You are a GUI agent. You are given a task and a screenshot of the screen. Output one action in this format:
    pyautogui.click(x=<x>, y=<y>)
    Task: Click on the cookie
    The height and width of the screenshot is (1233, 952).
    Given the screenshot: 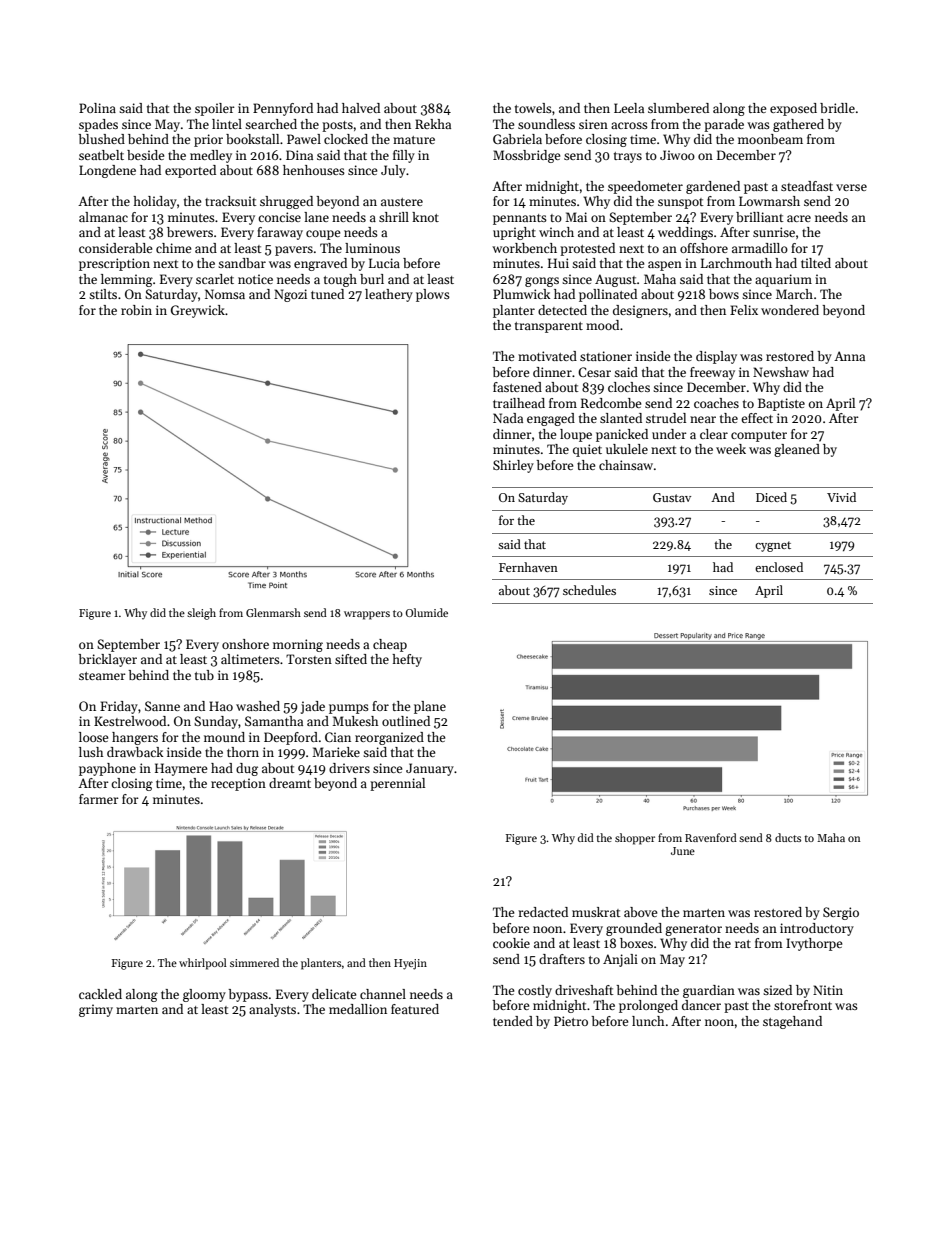 What is the action you would take?
    pyautogui.click(x=511, y=943)
